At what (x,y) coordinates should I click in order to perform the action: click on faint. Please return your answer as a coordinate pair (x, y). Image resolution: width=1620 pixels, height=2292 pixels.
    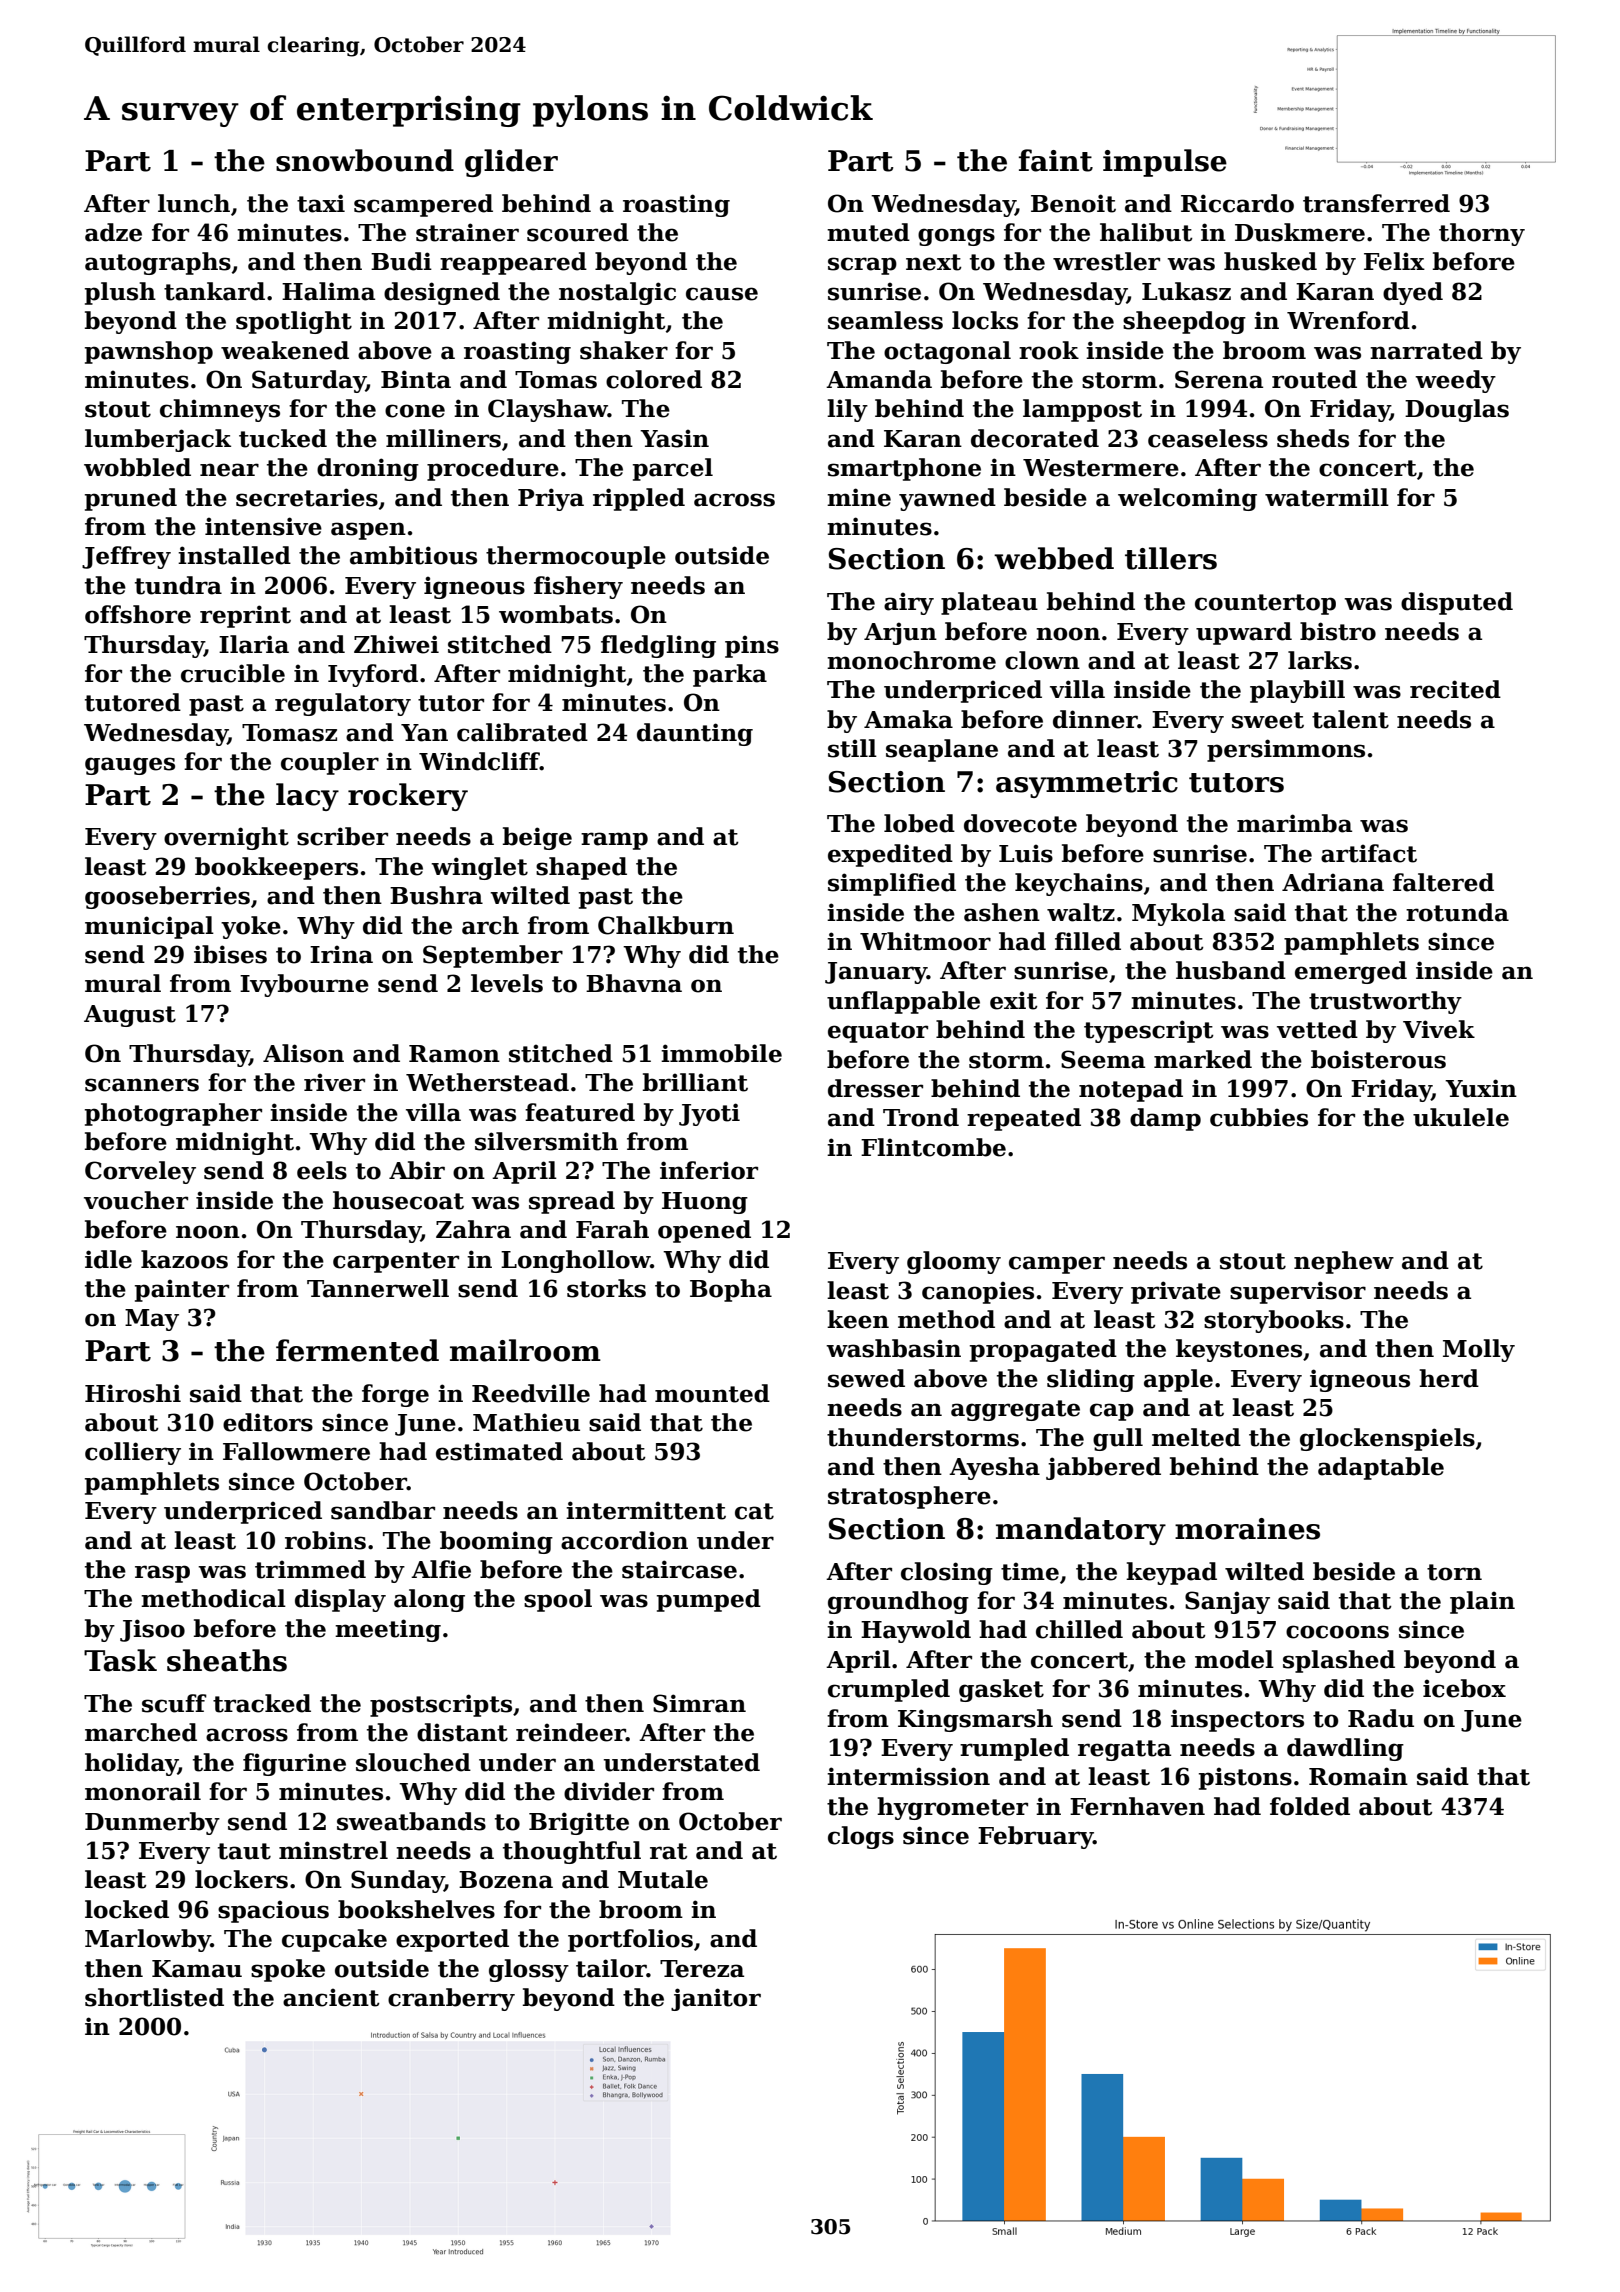
    Looking at the image, I should click on (1056, 160).
